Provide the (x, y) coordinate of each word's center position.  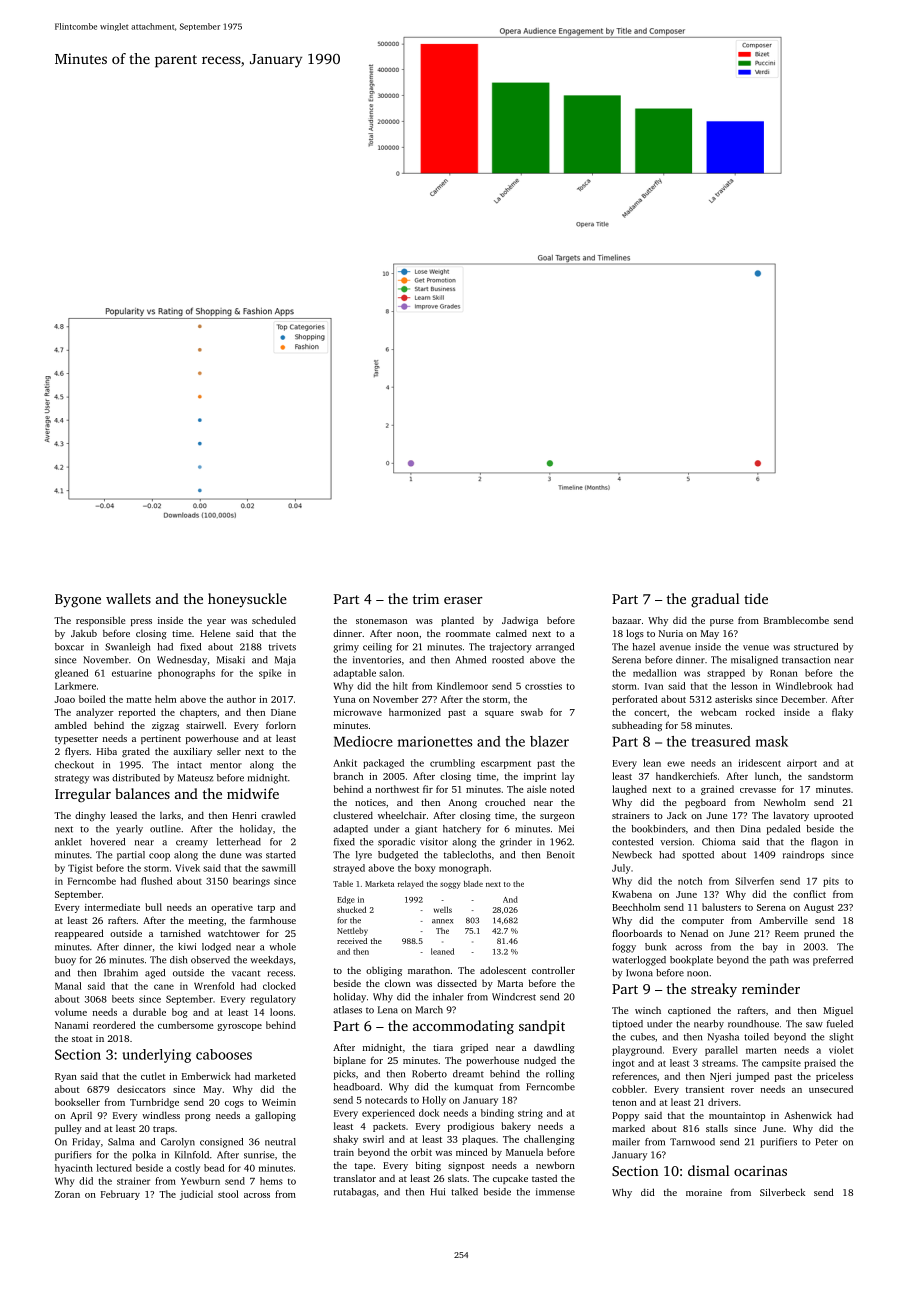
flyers (77, 752)
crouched (505, 802)
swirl (373, 1139)
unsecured (831, 1089)
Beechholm (636, 907)
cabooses (224, 1054)
